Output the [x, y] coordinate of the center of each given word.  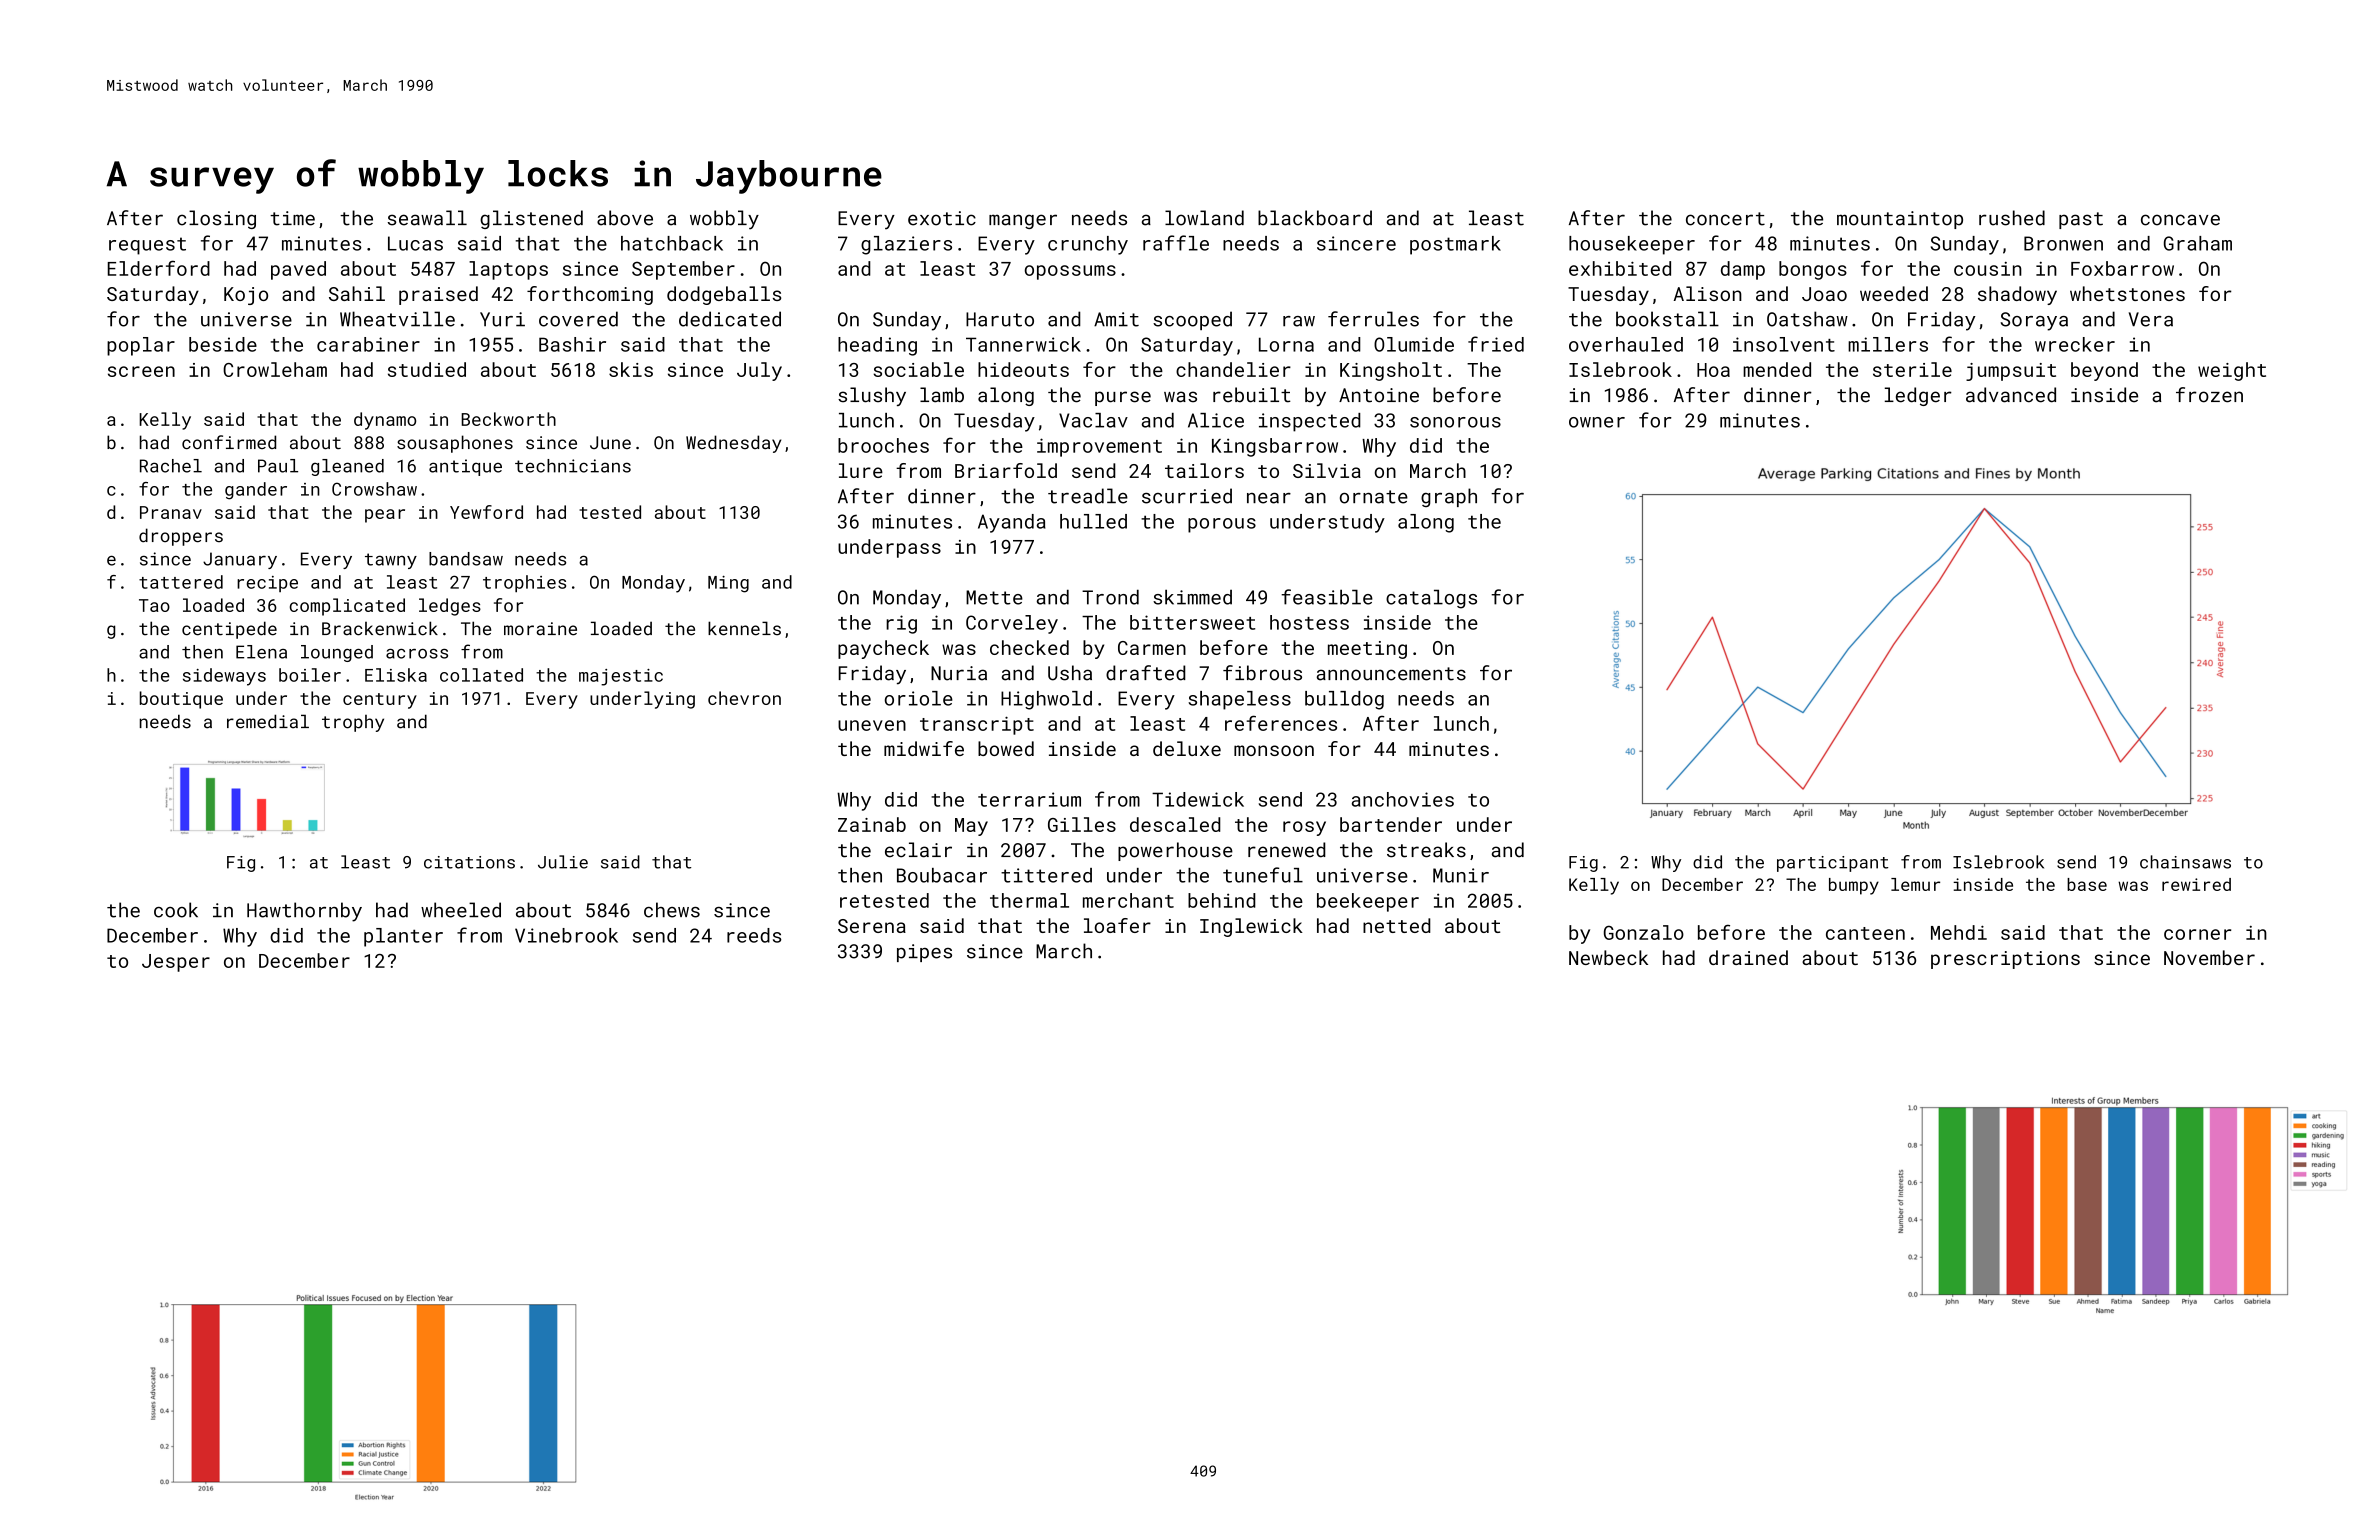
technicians [573, 466]
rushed [2012, 218]
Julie [563, 862]
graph [1449, 497]
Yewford [486, 512]
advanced [2011, 395]
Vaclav [1093, 420]
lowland [1204, 218]
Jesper [176, 963]
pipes [924, 953]
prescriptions [2005, 960]
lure [861, 470]
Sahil [357, 293]
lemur [1915, 884]
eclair [918, 850]
